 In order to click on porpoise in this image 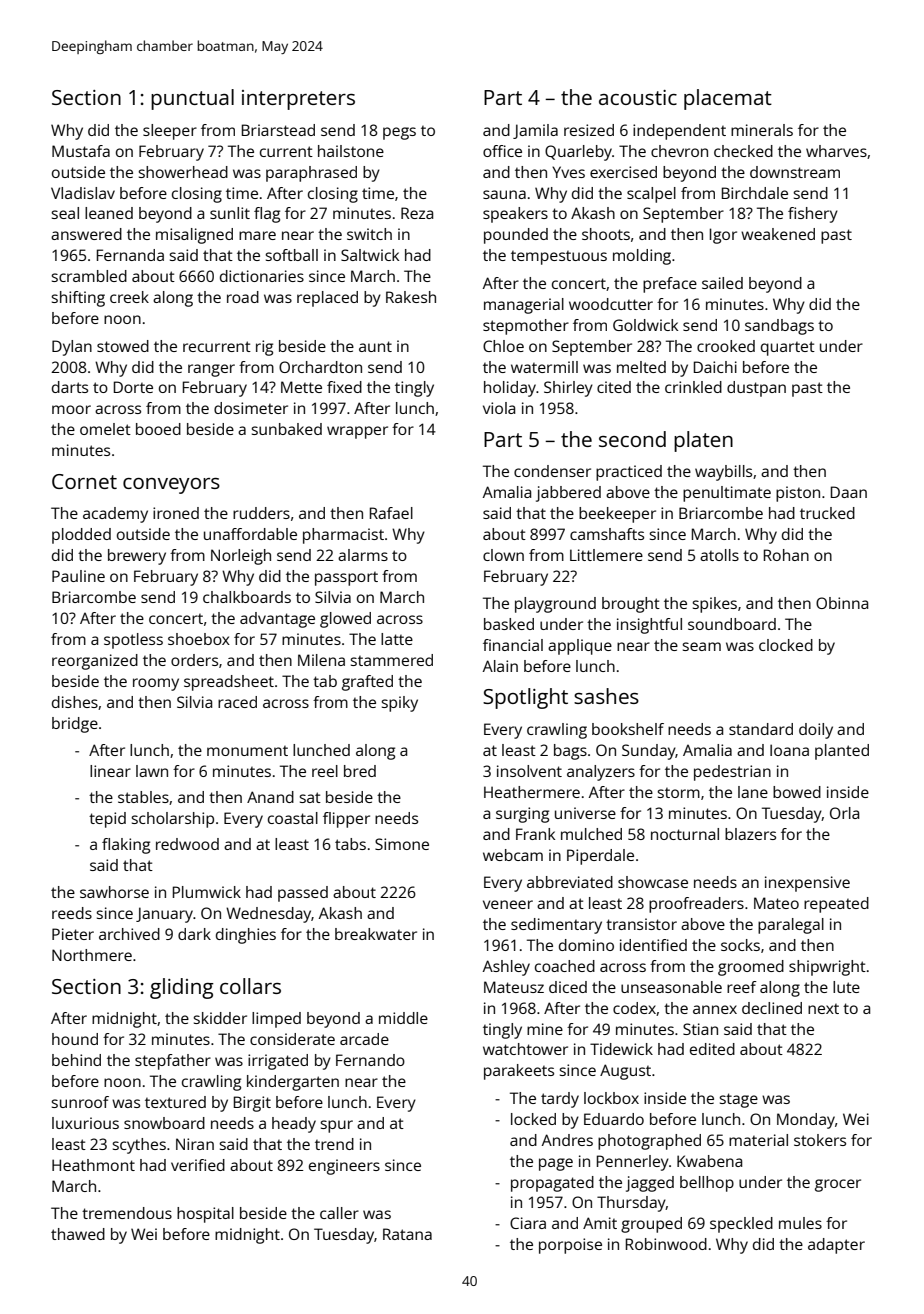, I will do `click(570, 1246)`.
